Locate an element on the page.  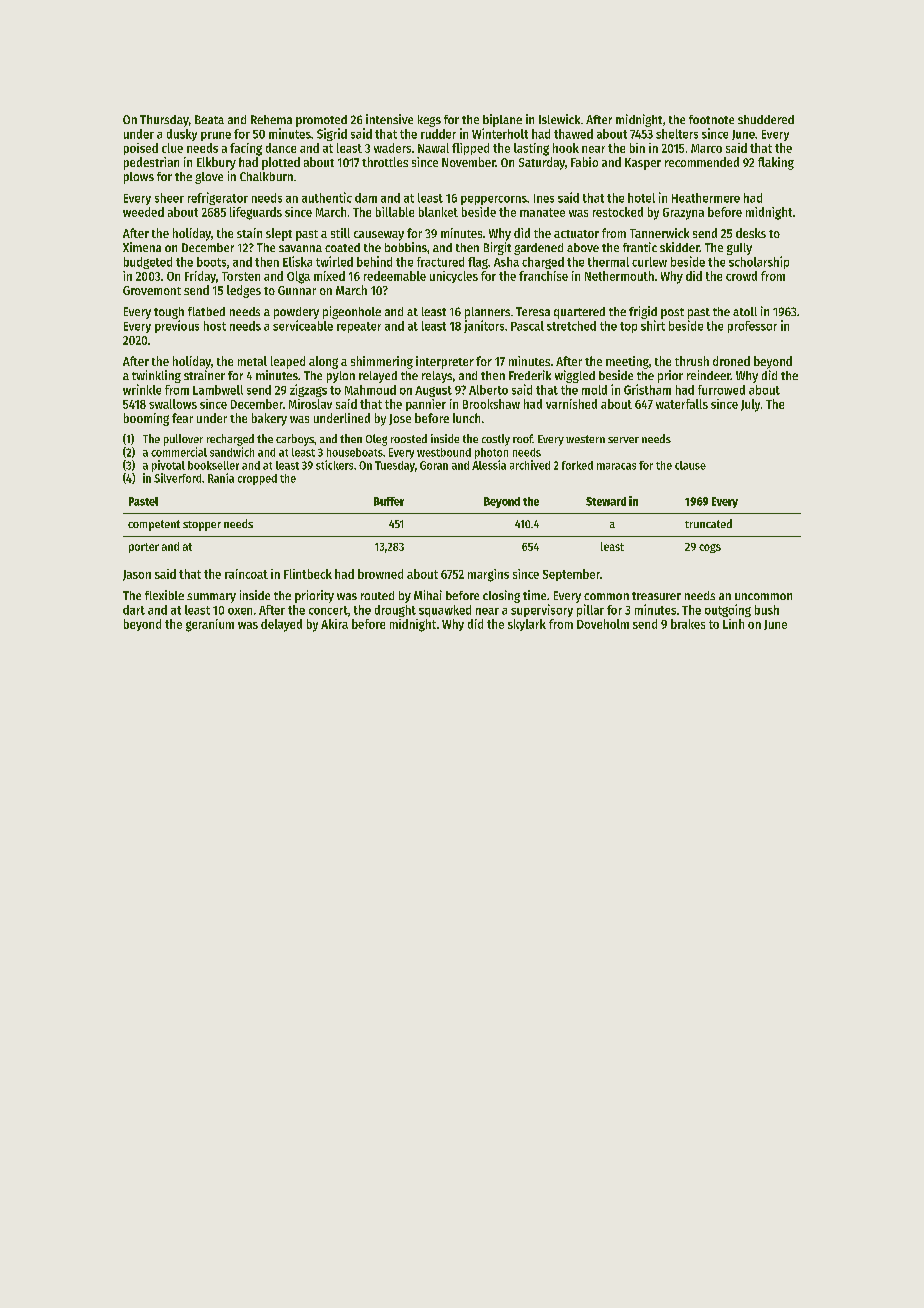
Chalkburn is located at coordinates (266, 176).
